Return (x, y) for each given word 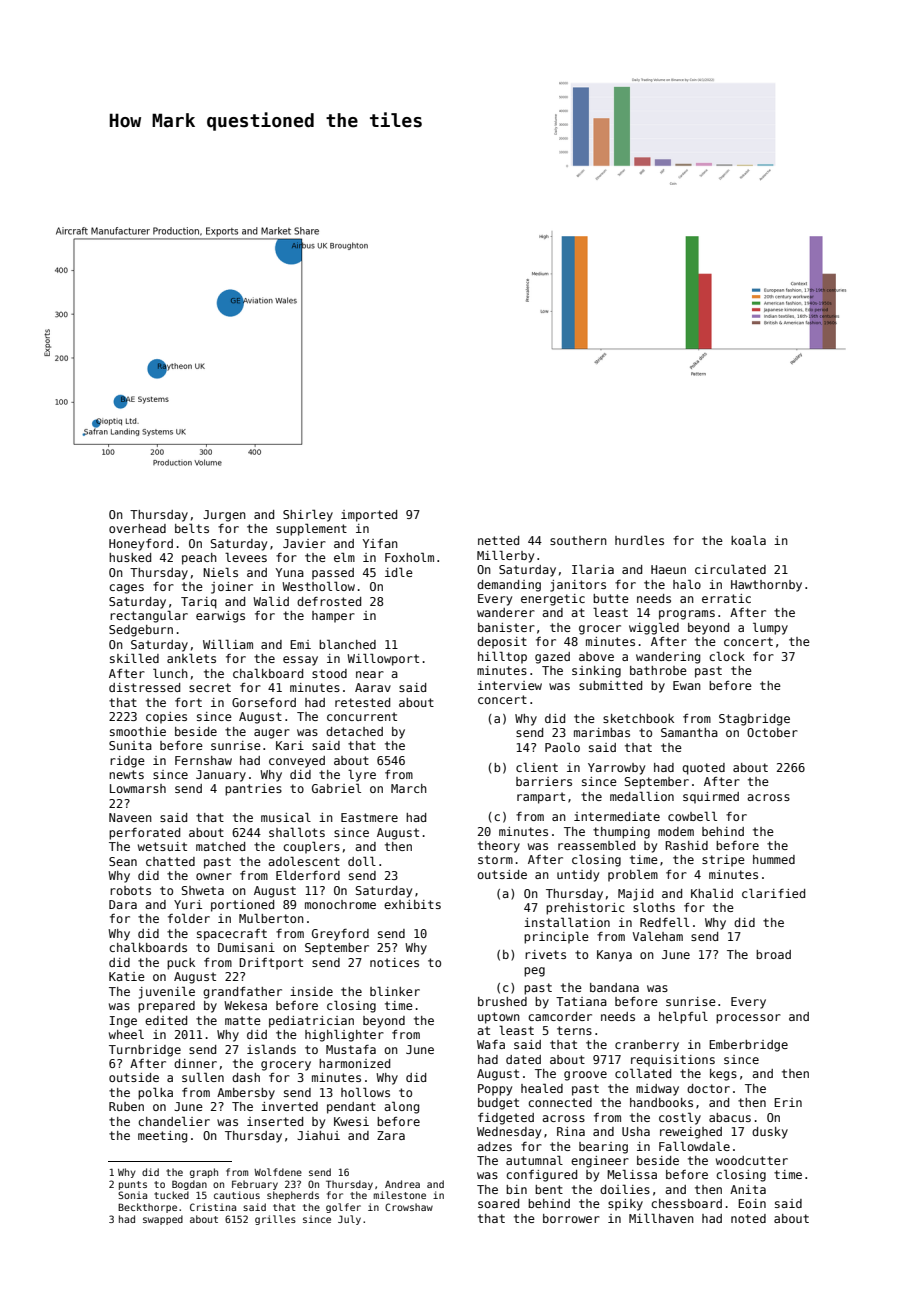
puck (181, 964)
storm (495, 859)
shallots (297, 832)
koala (748, 540)
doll (362, 861)
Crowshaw (409, 1207)
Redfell (664, 922)
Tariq (199, 603)
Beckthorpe (147, 1208)
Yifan (380, 543)
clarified (773, 893)
